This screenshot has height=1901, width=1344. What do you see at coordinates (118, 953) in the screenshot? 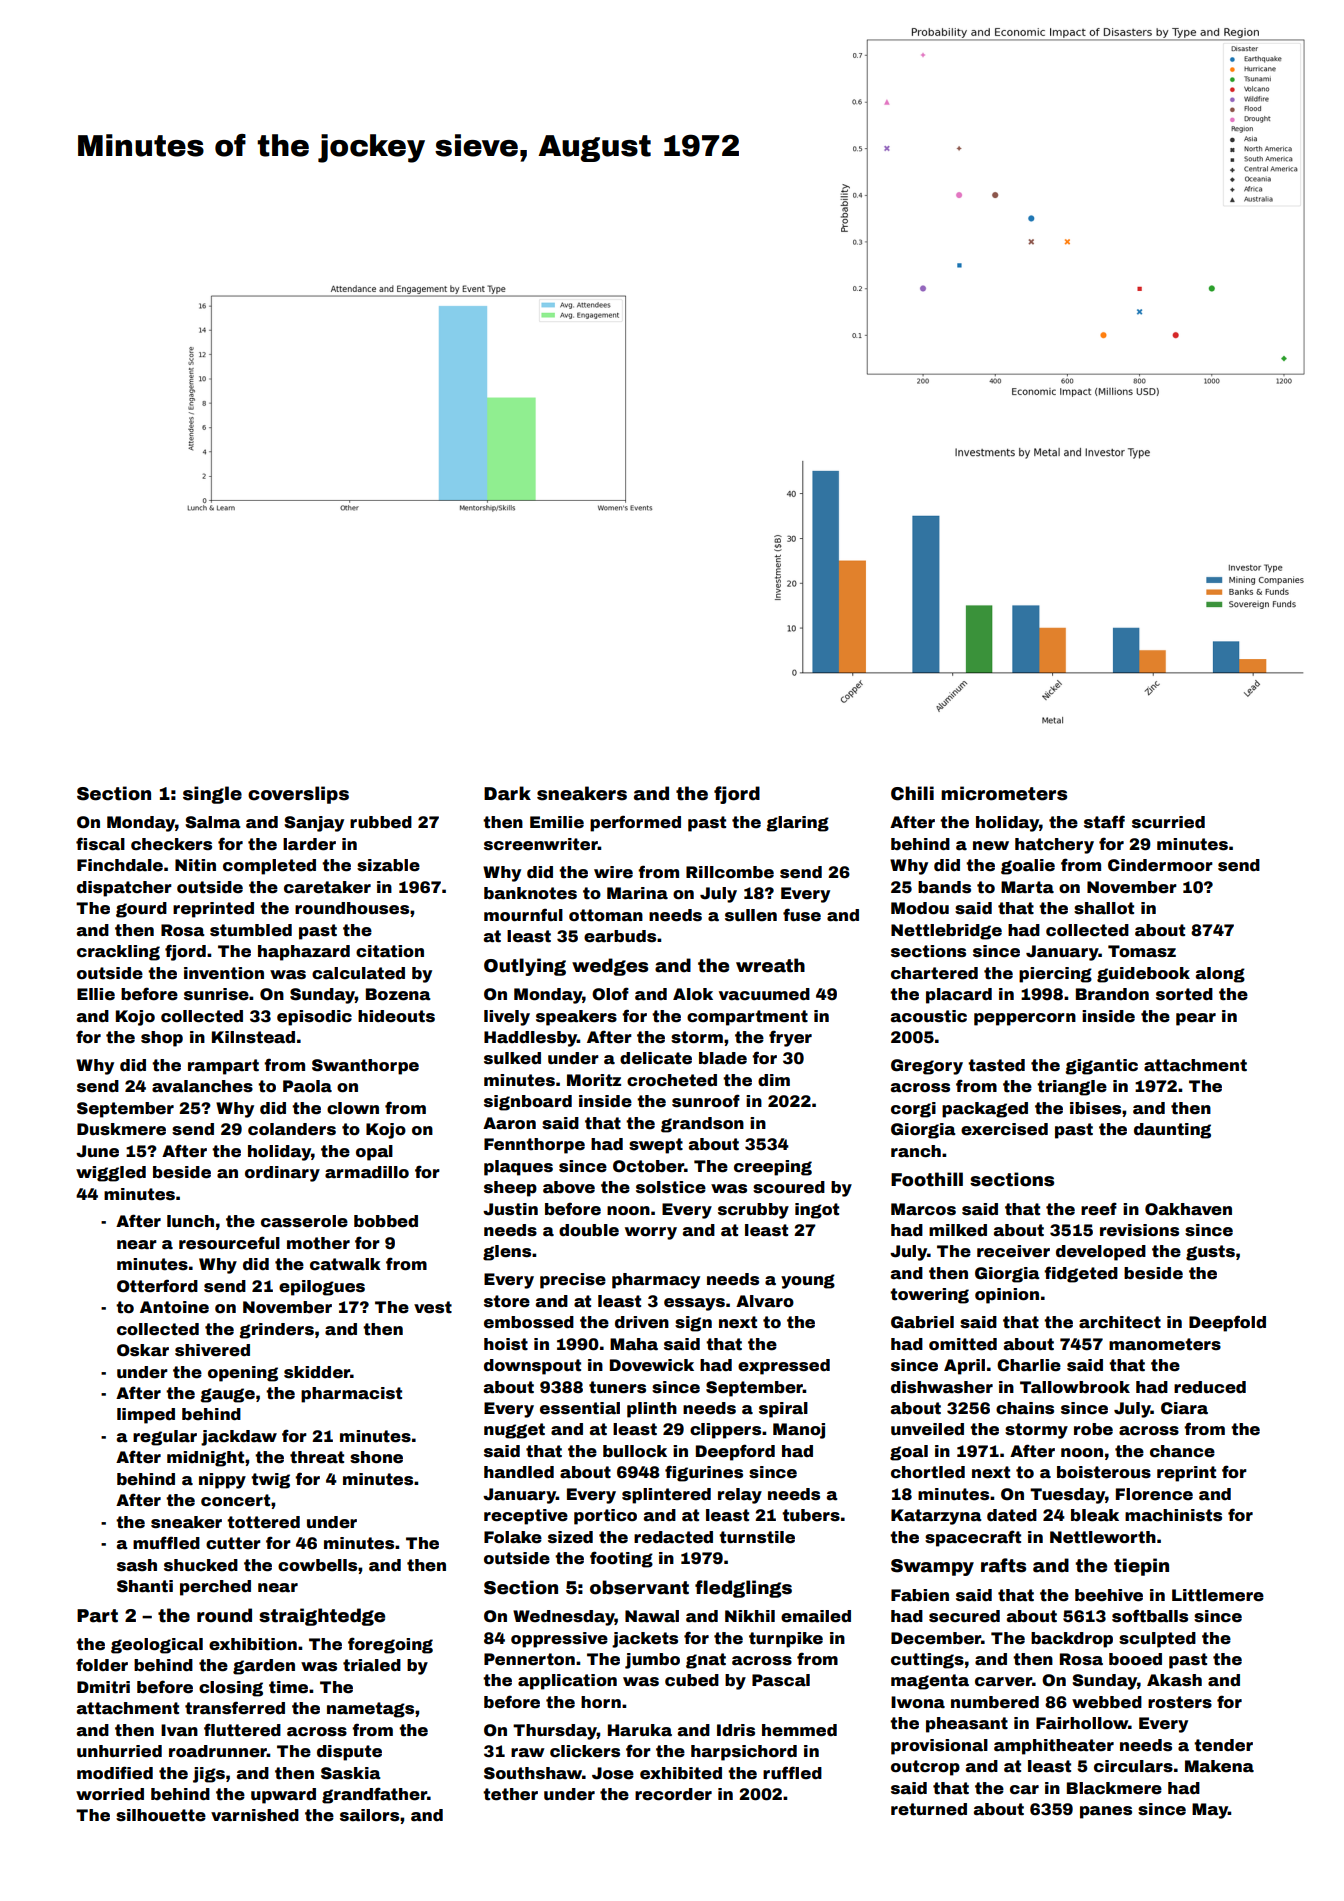
I see `crackling` at bounding box center [118, 953].
